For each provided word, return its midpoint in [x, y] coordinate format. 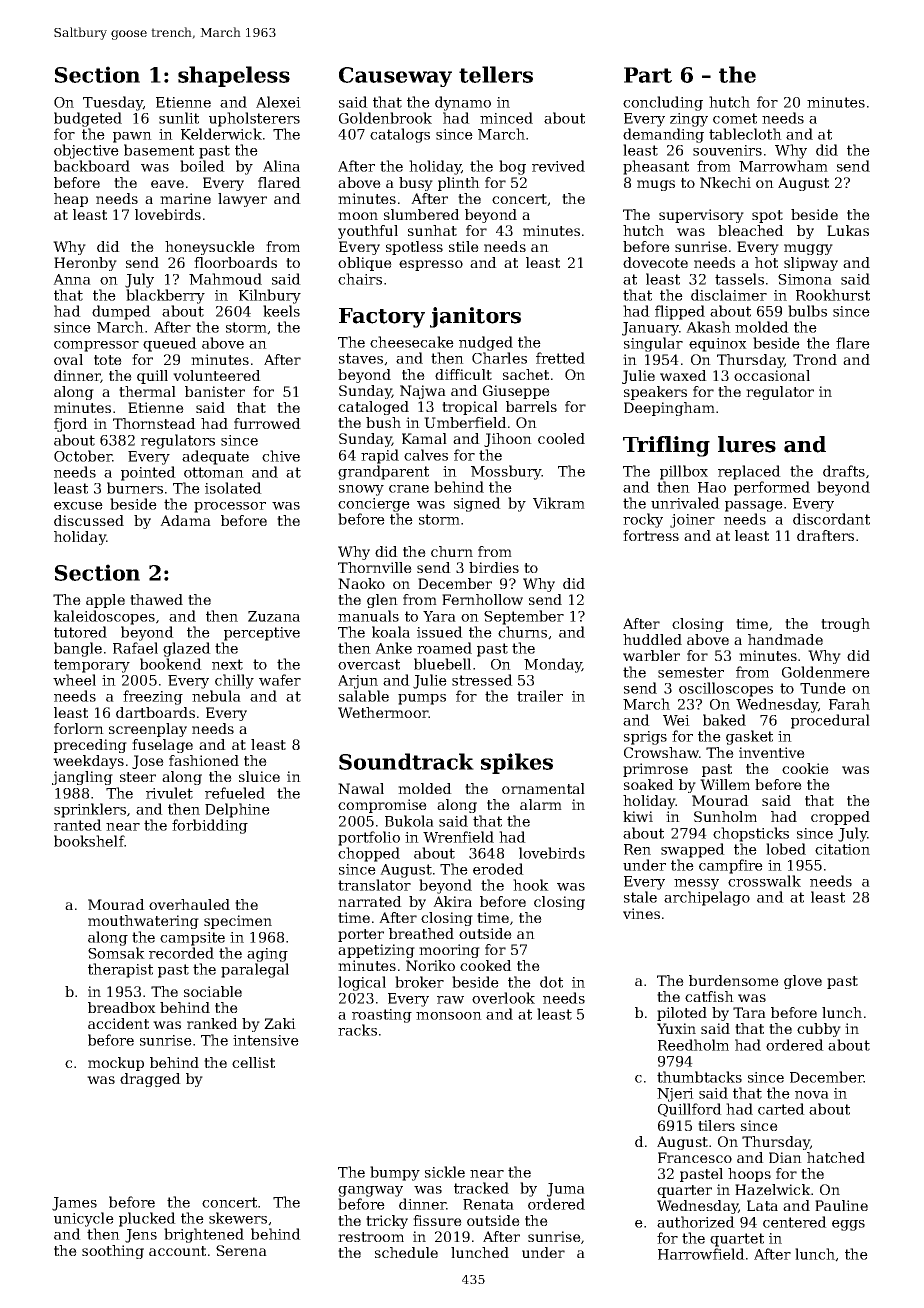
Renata [488, 1204]
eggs [848, 1225]
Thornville [375, 567]
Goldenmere [826, 672]
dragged [150, 1080]
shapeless [234, 76]
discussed [89, 520]
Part [648, 75]
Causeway [395, 77]
